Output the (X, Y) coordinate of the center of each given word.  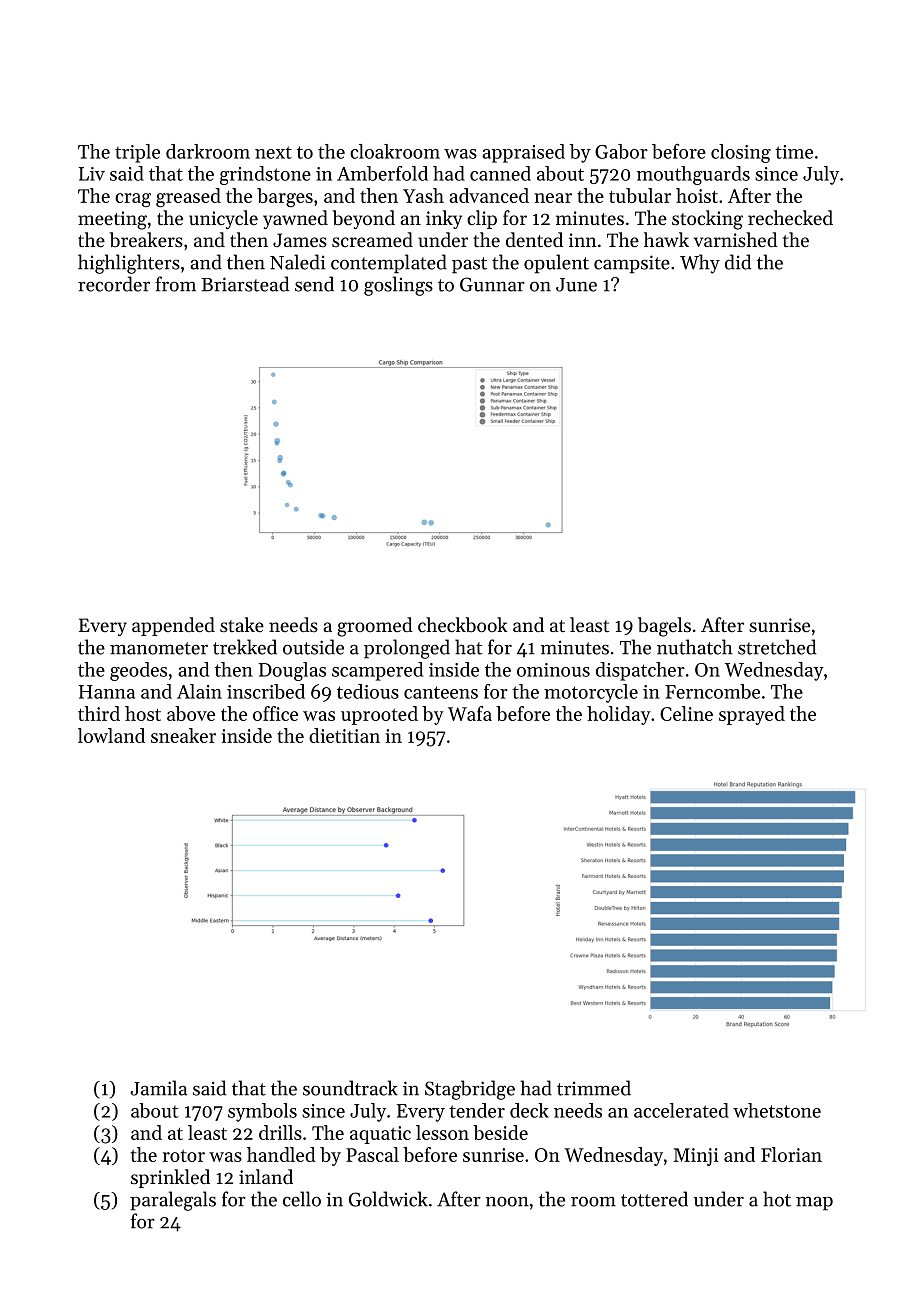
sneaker (183, 735)
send (314, 284)
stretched (777, 647)
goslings (398, 286)
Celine (686, 713)
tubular (640, 195)
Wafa (470, 713)
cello (302, 1199)
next (273, 152)
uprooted (379, 715)
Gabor (621, 151)
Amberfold (382, 173)
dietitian (344, 735)
